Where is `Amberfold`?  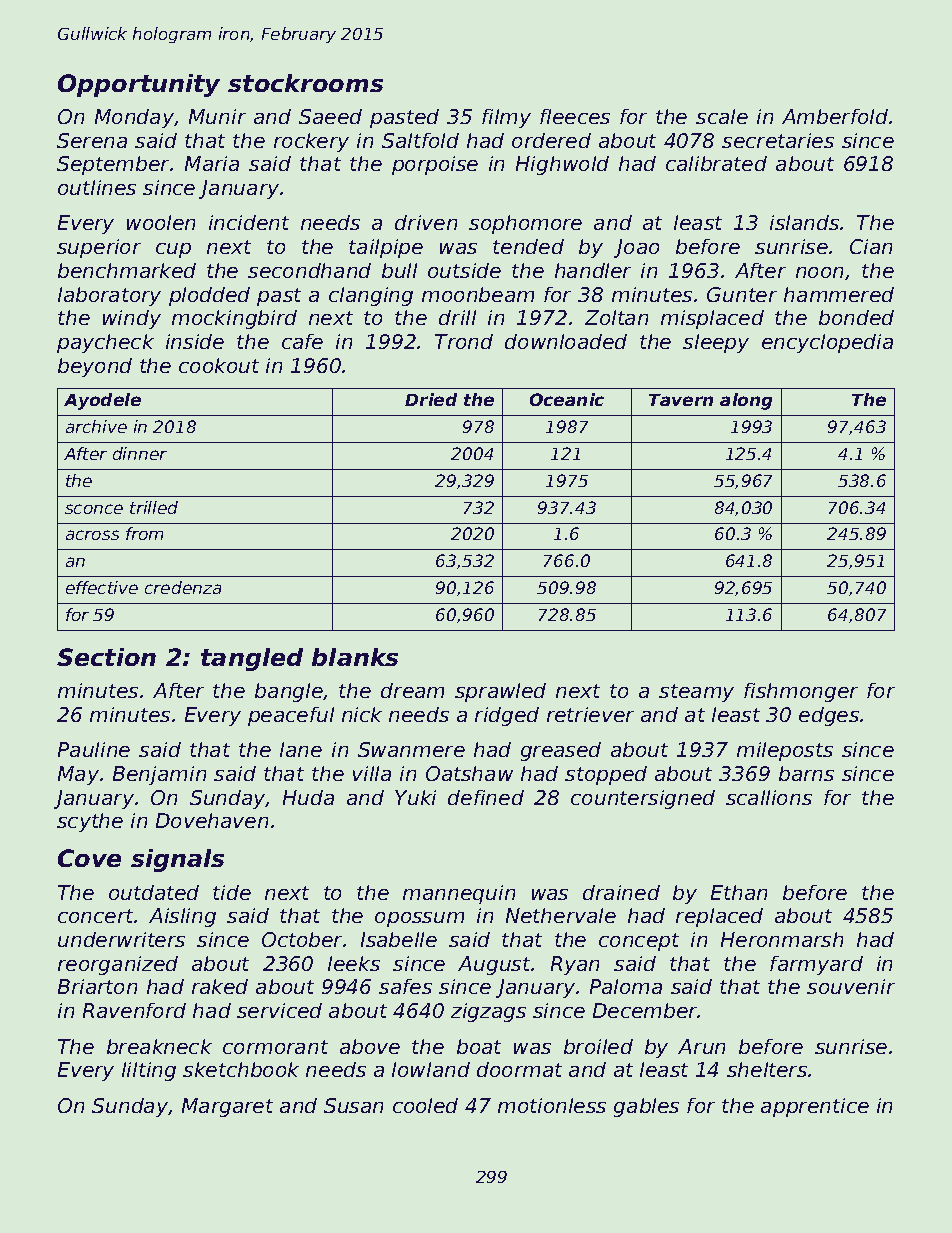
Amberfold is located at coordinates (835, 116).
